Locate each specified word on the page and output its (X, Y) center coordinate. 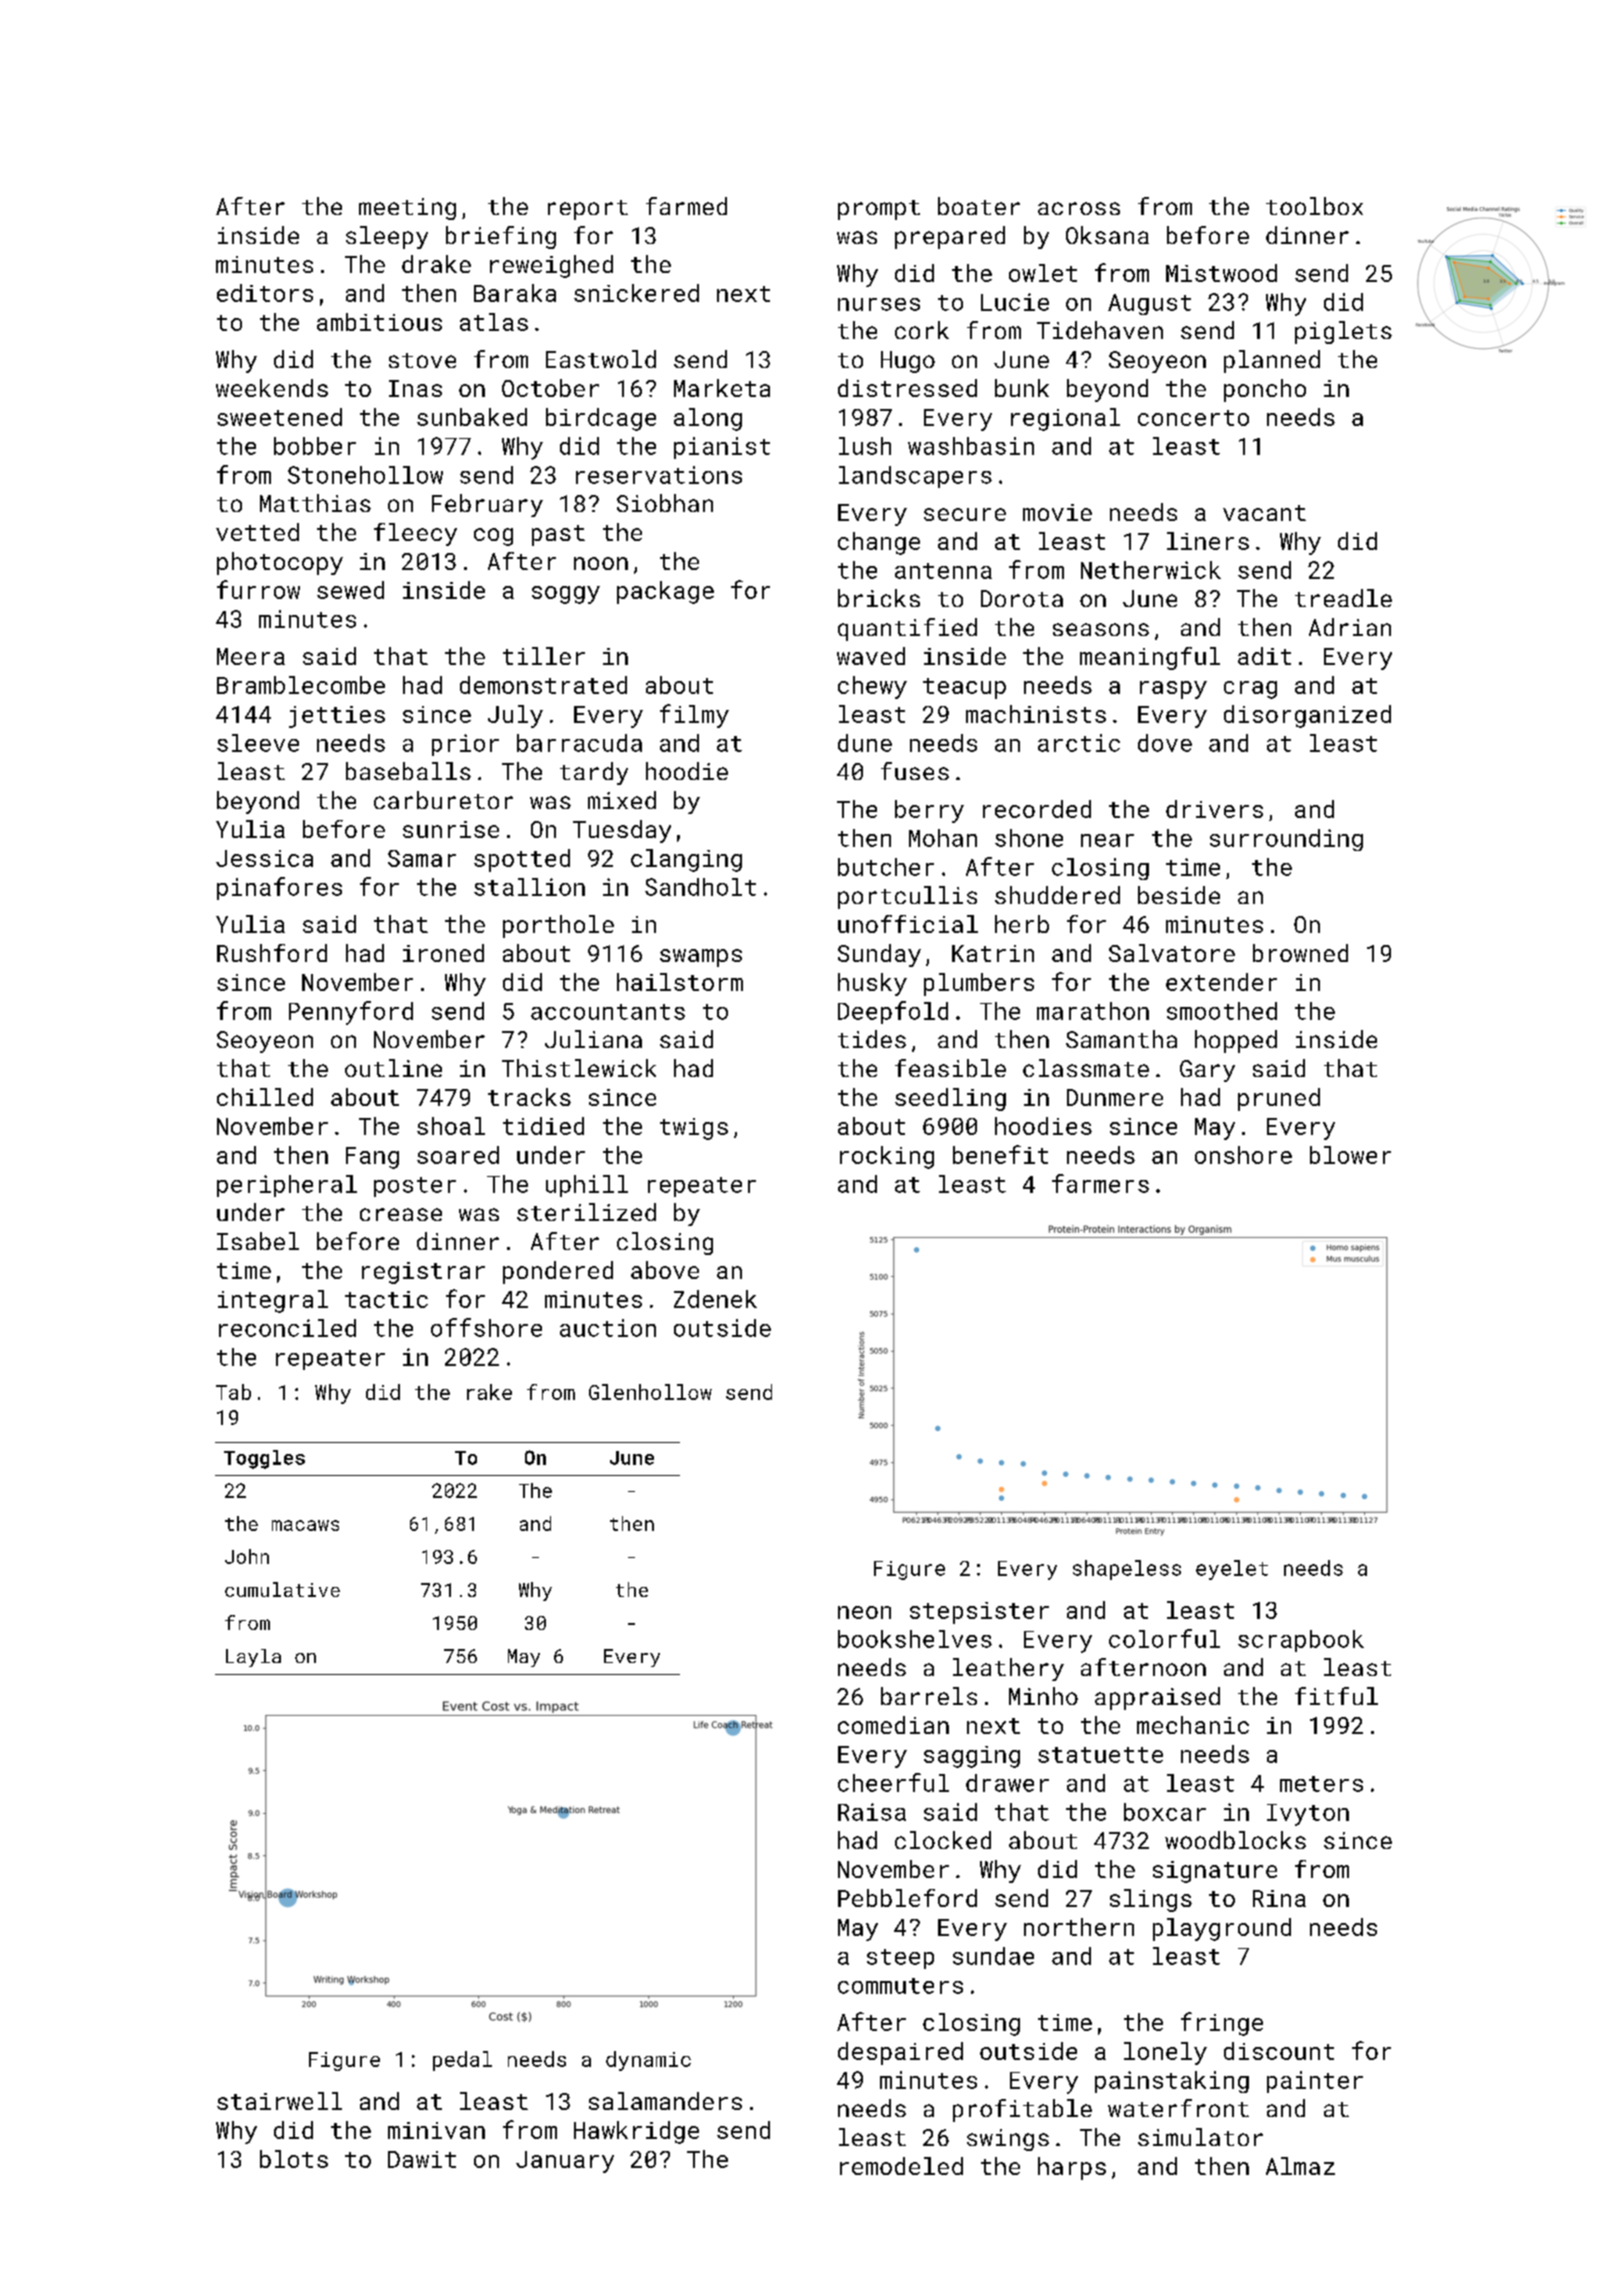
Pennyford (351, 1013)
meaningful (1150, 658)
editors (265, 293)
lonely (1165, 2053)
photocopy (280, 563)
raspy (1173, 690)
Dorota (1022, 598)
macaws (305, 1525)
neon (864, 1612)
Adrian (1350, 627)
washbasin (971, 446)
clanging (686, 860)
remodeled (901, 2166)
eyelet (1232, 1570)
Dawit (422, 2159)
